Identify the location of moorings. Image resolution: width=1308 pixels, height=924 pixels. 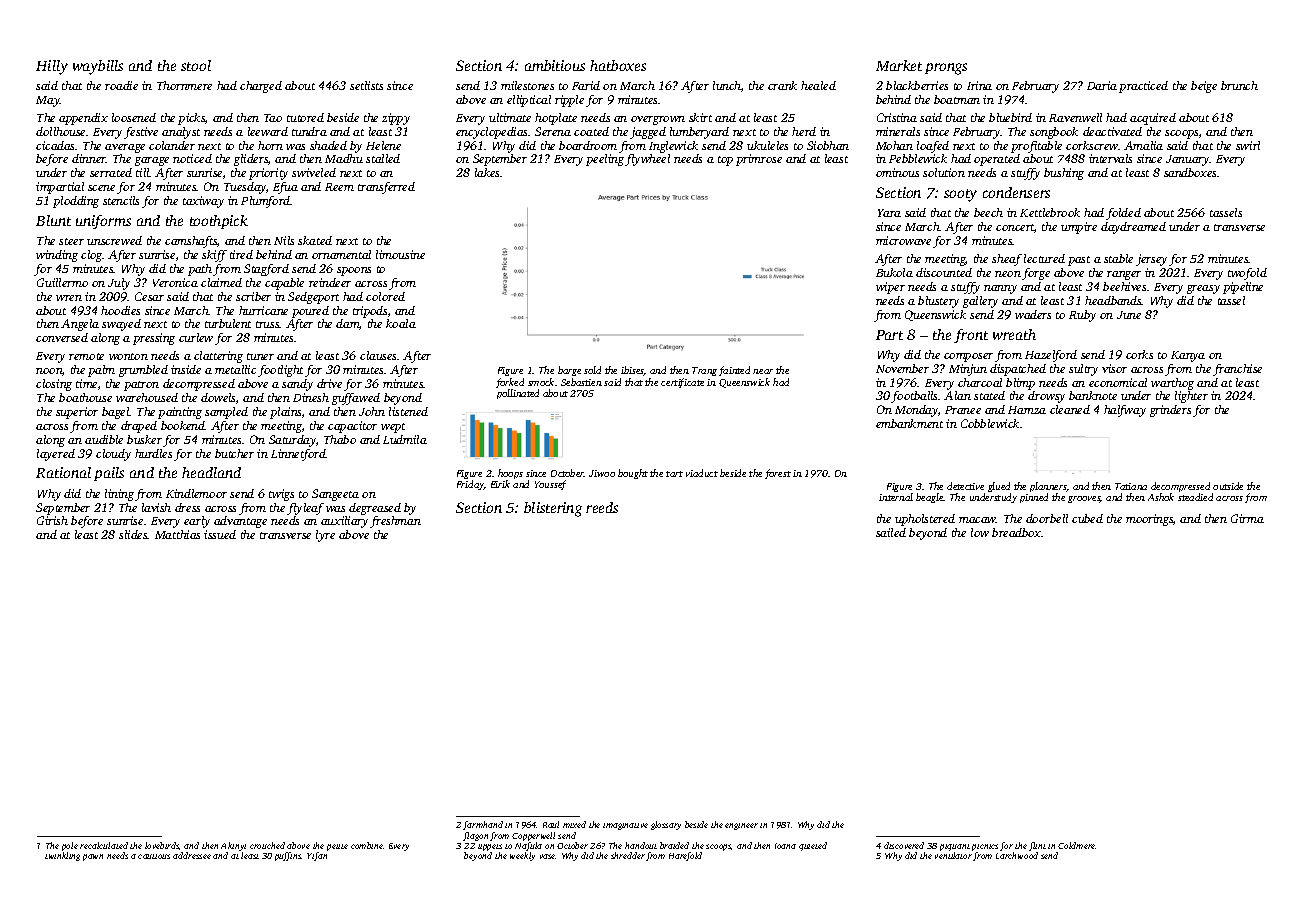
(1149, 520).
